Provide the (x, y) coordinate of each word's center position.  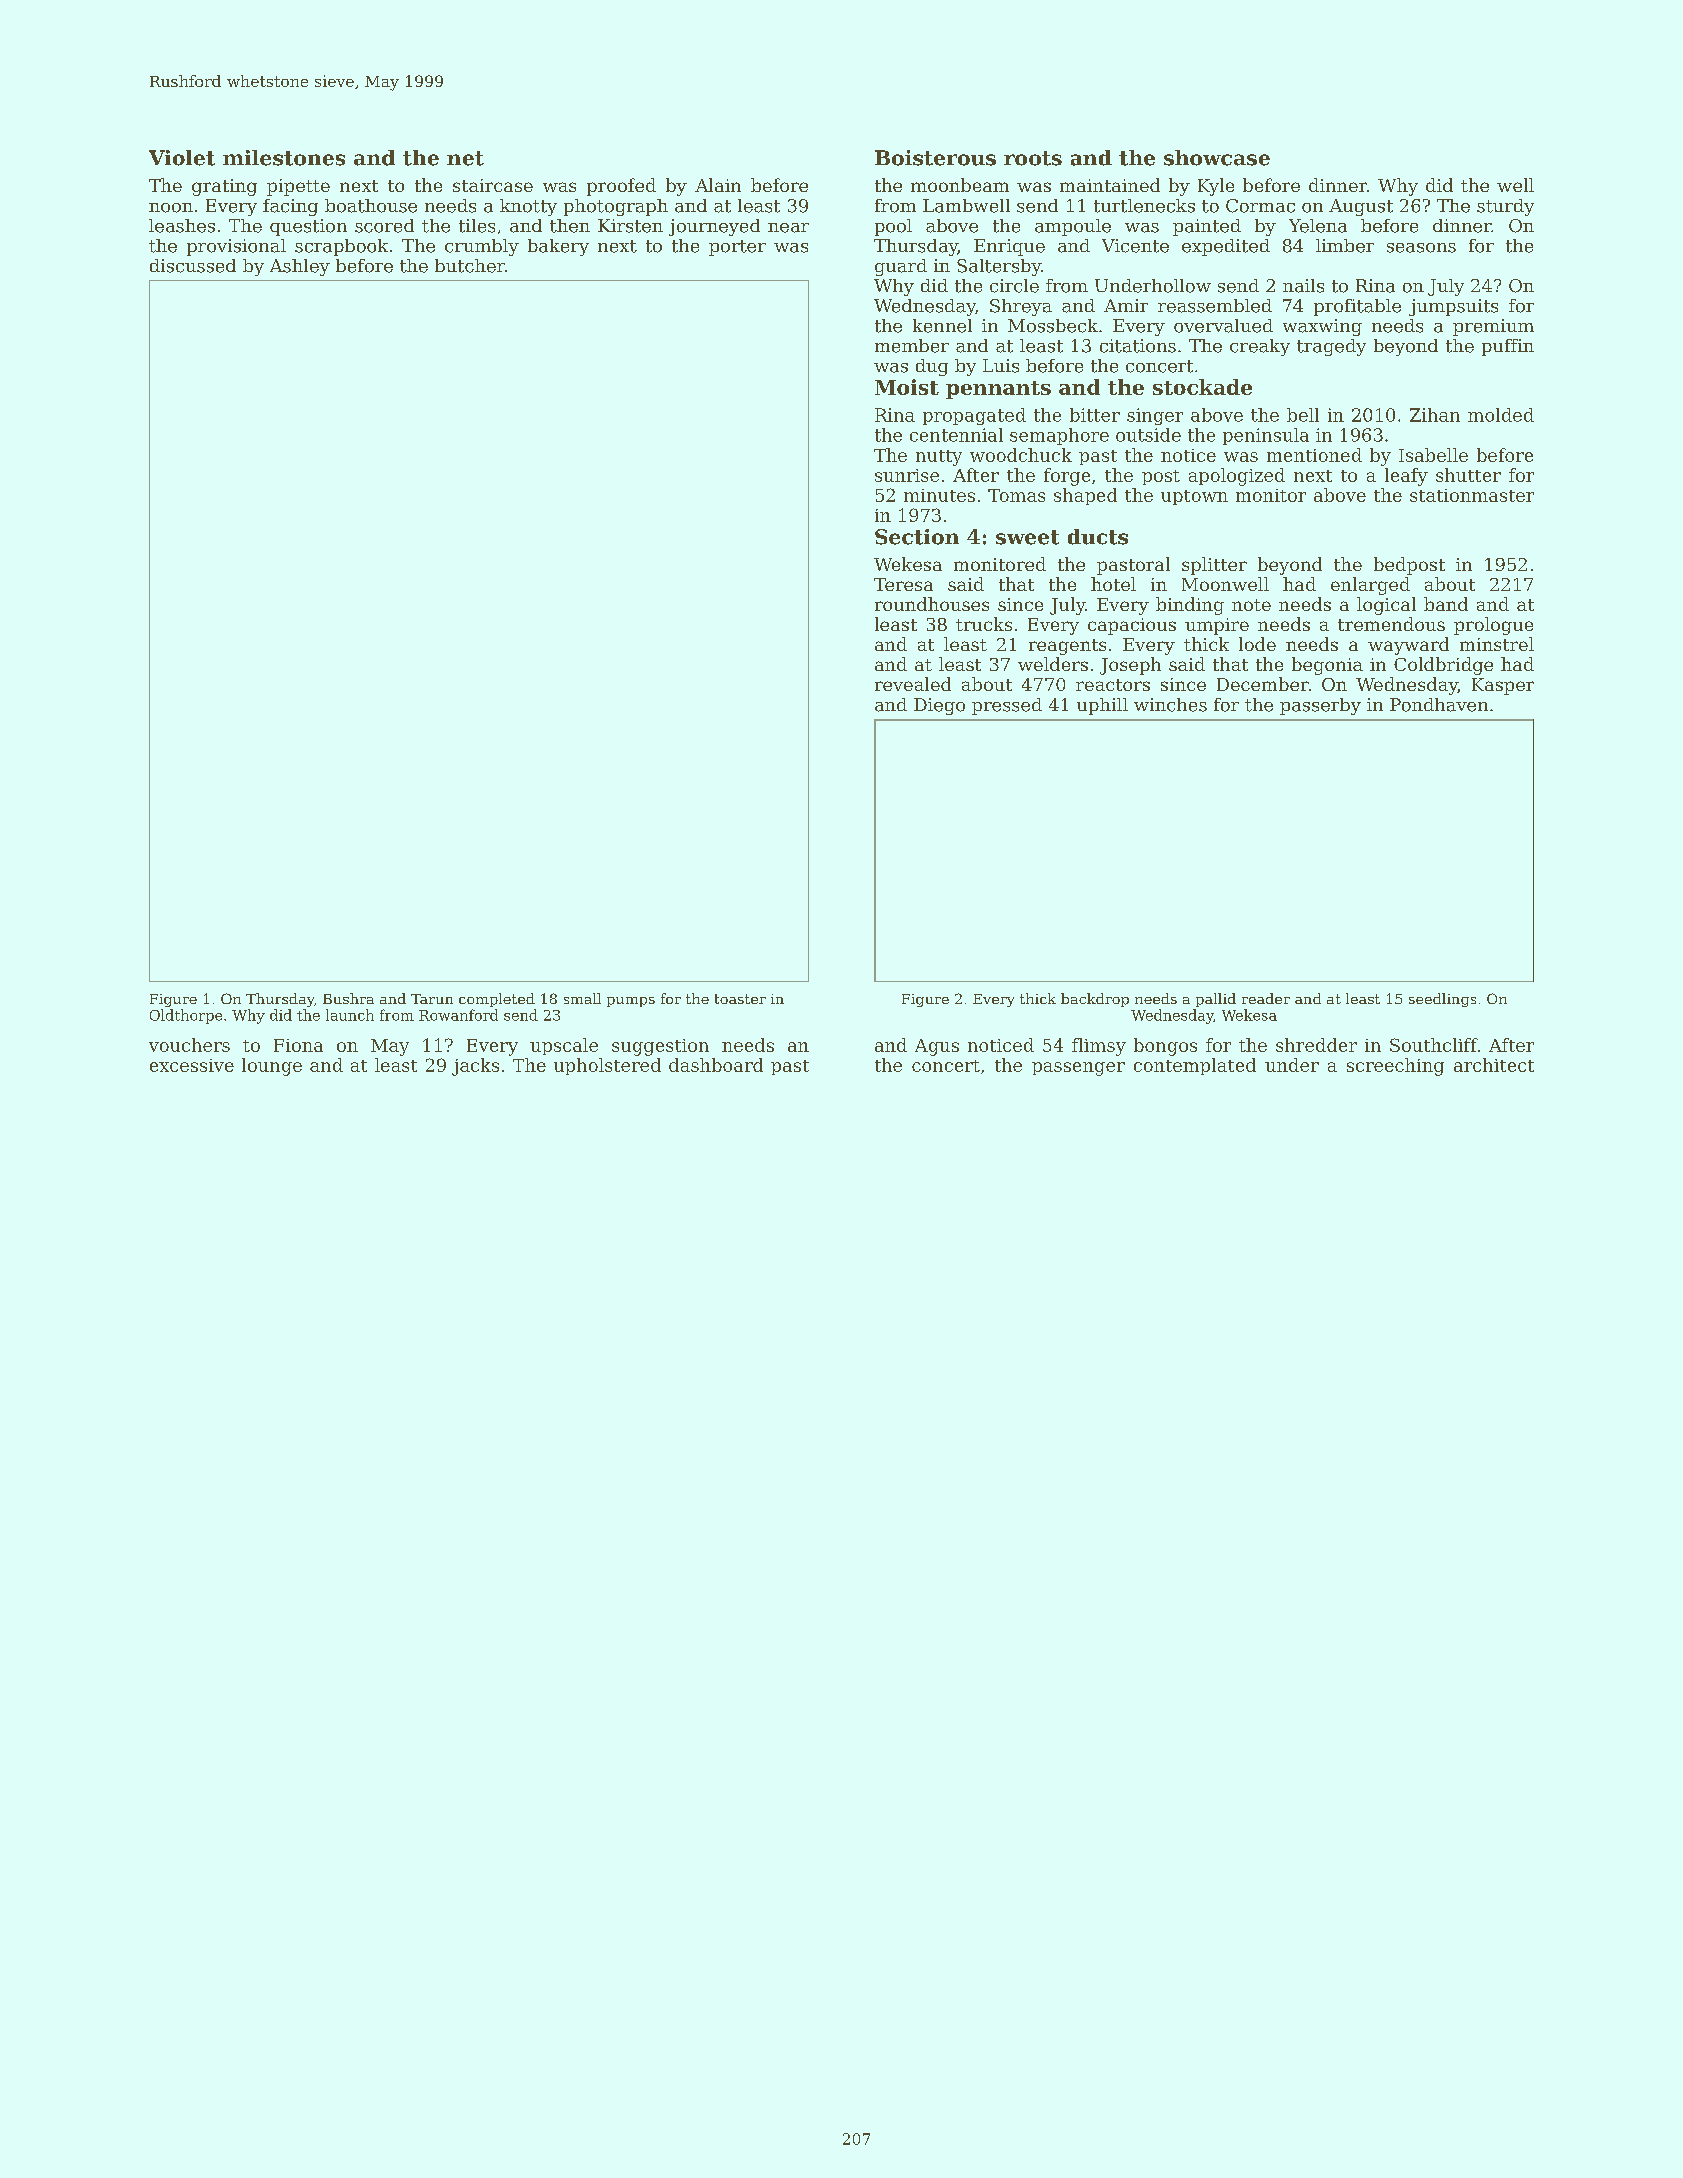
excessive (192, 1065)
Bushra (348, 998)
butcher (470, 266)
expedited (1226, 247)
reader (1266, 998)
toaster (740, 999)
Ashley (300, 267)
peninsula (1266, 436)
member (912, 346)
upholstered (607, 1066)
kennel (942, 326)
